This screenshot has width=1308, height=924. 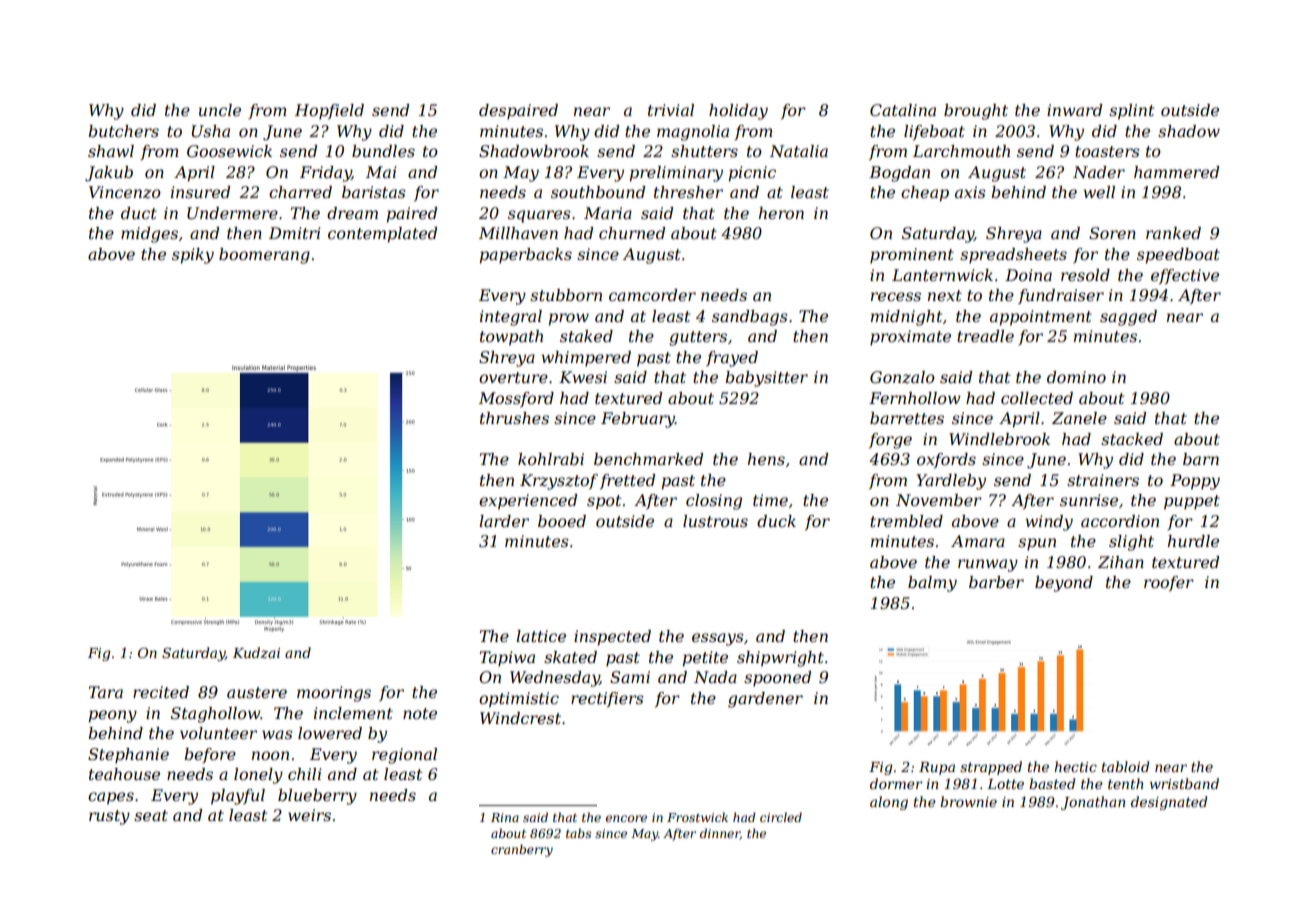 I want to click on Yardleby, so click(x=951, y=482).
